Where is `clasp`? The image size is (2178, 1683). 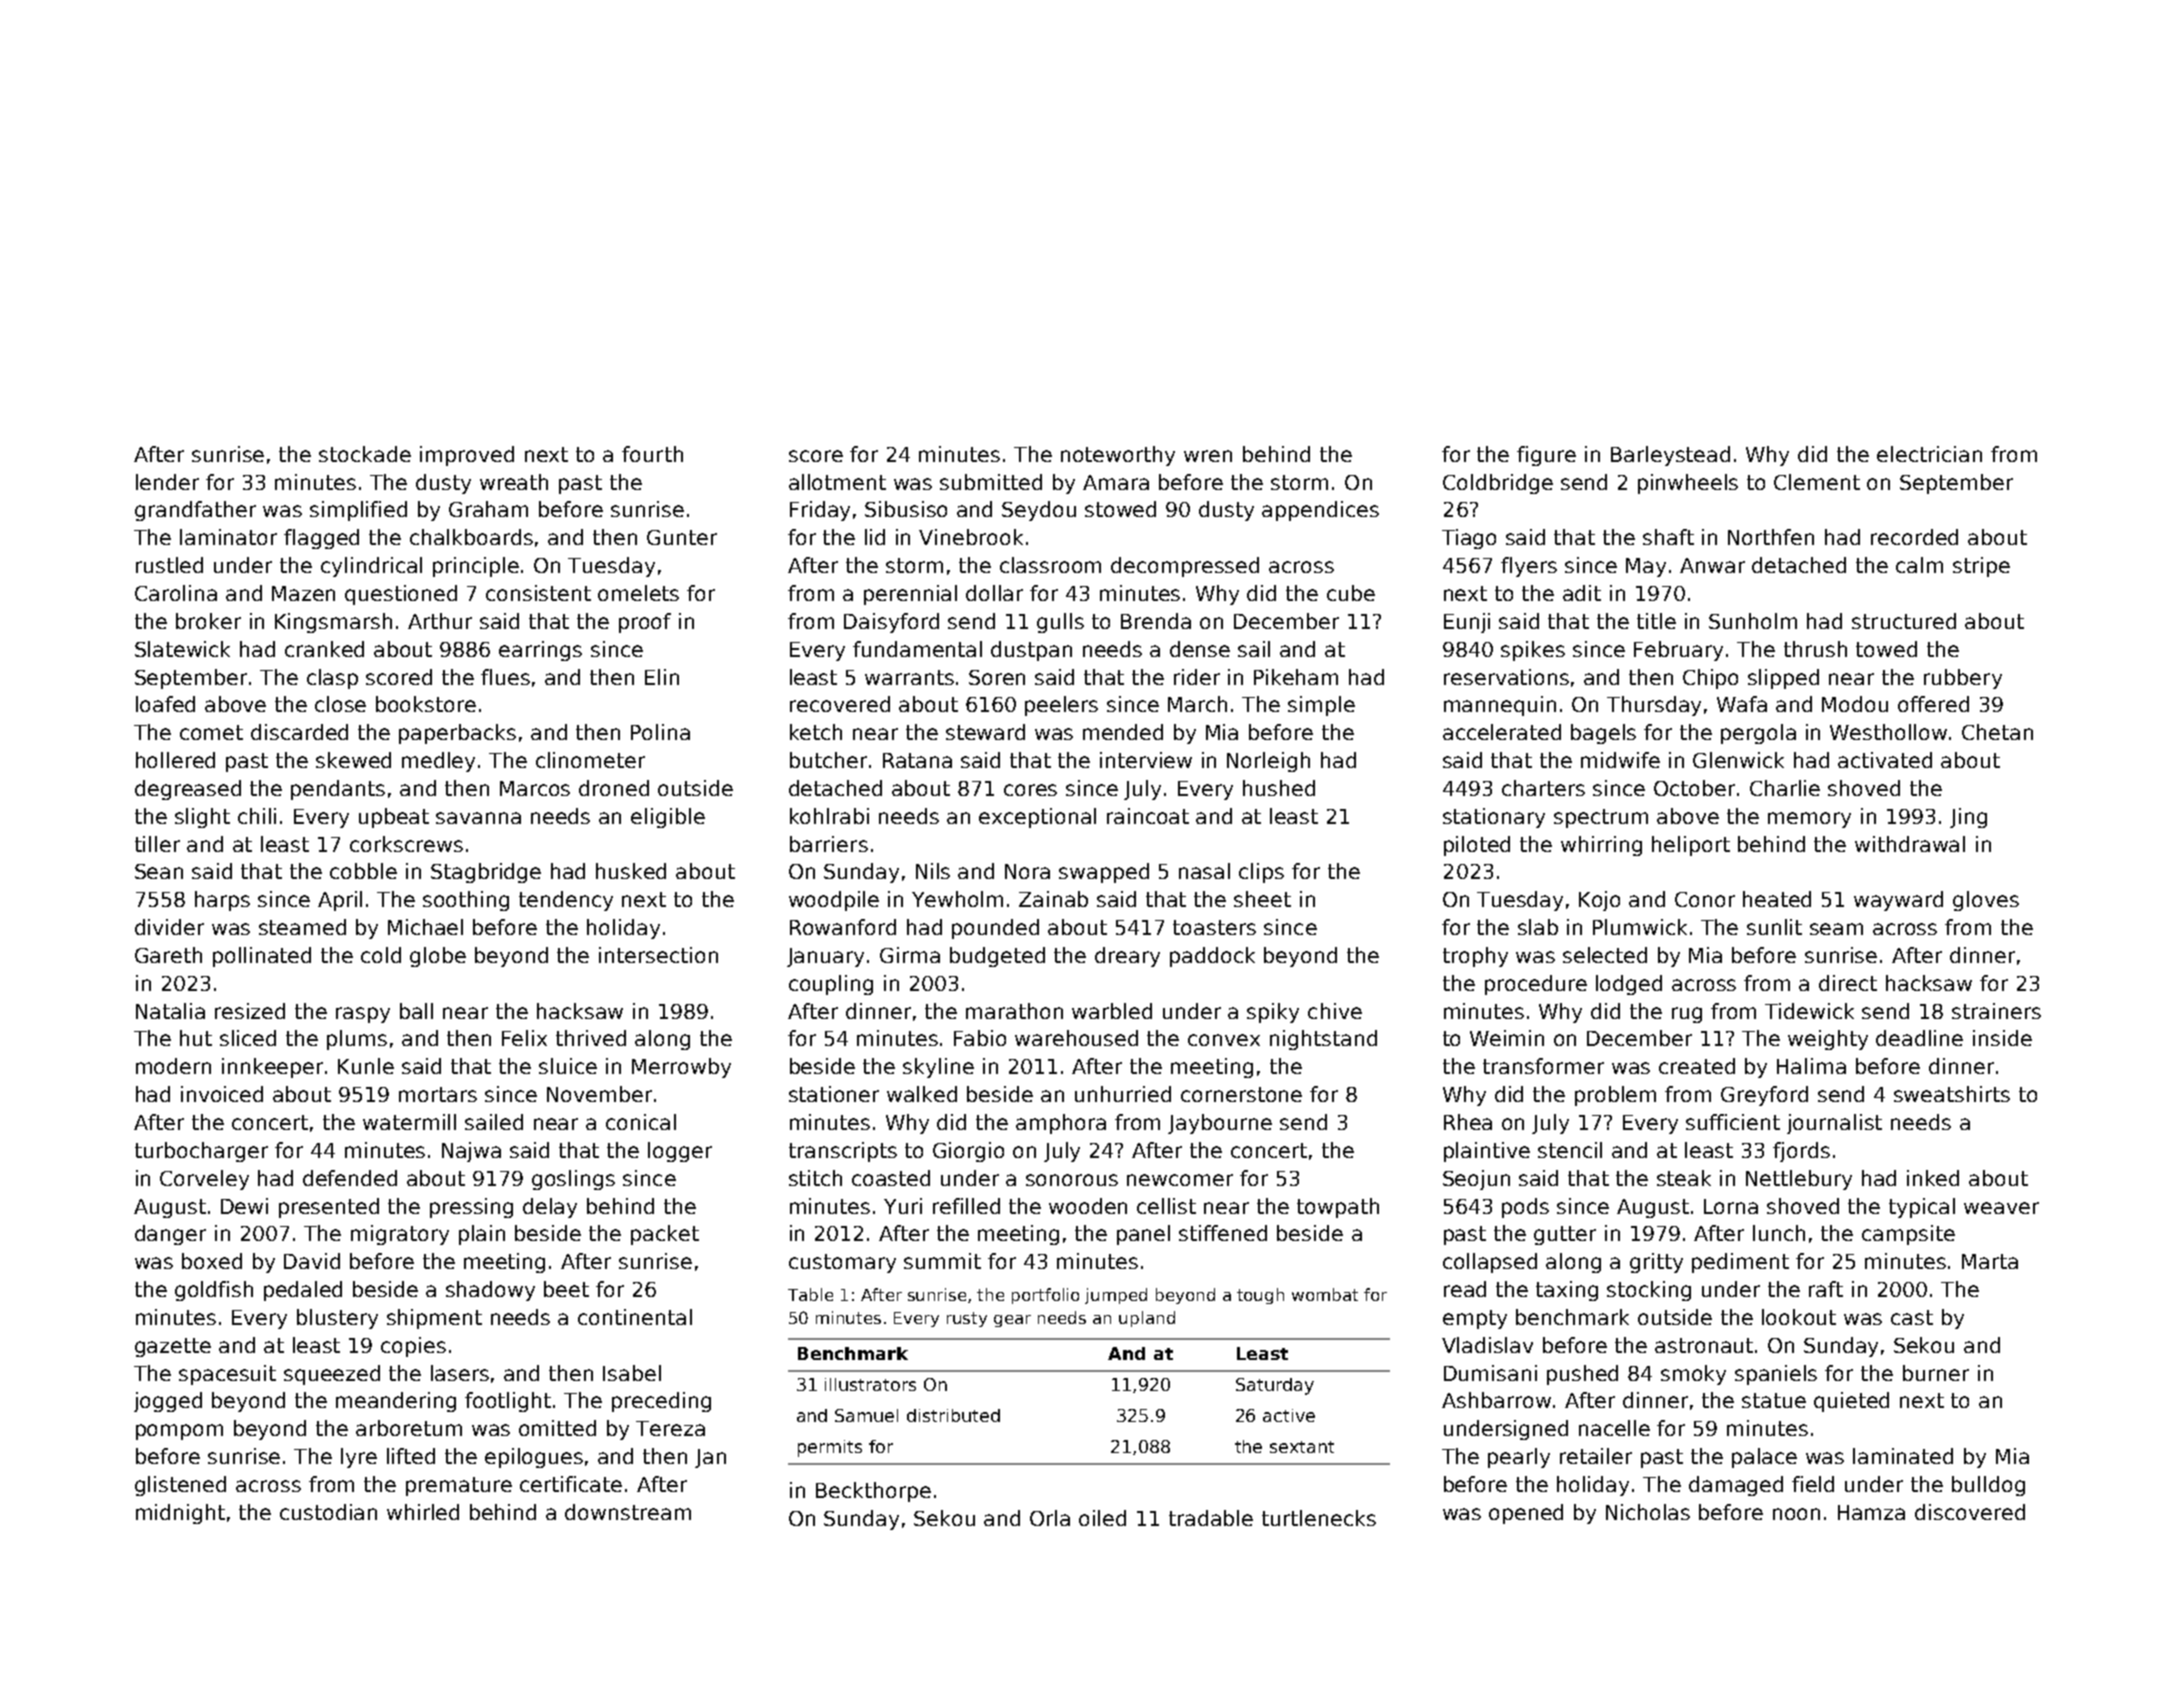 clasp is located at coordinates (332, 679).
